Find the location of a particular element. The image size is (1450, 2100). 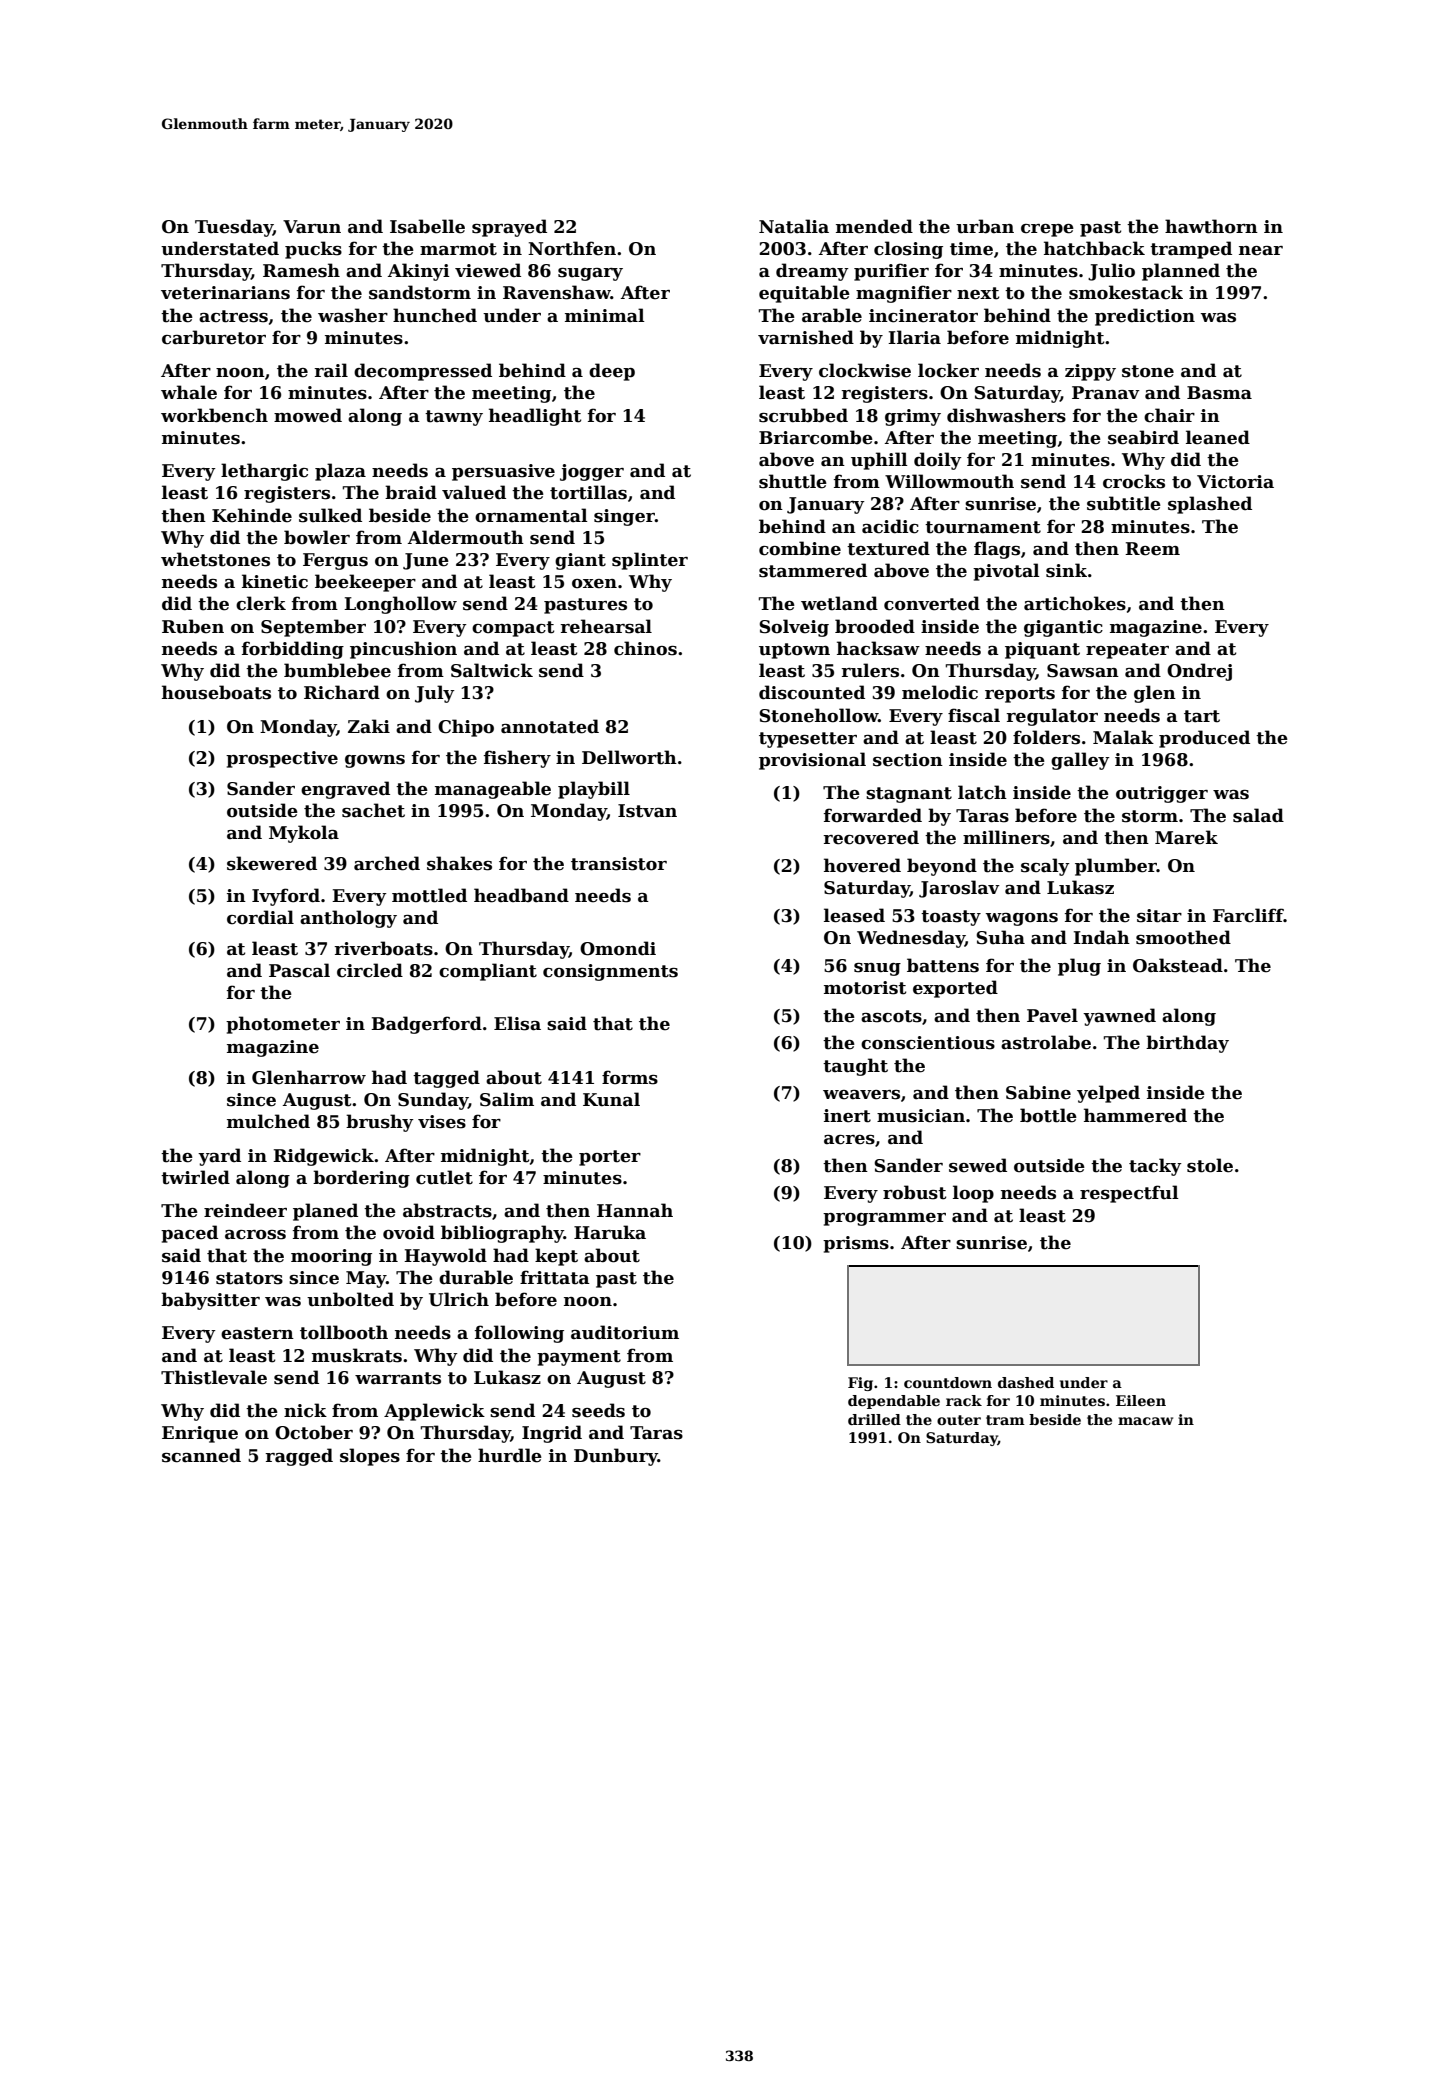

ragged is located at coordinates (299, 1457).
